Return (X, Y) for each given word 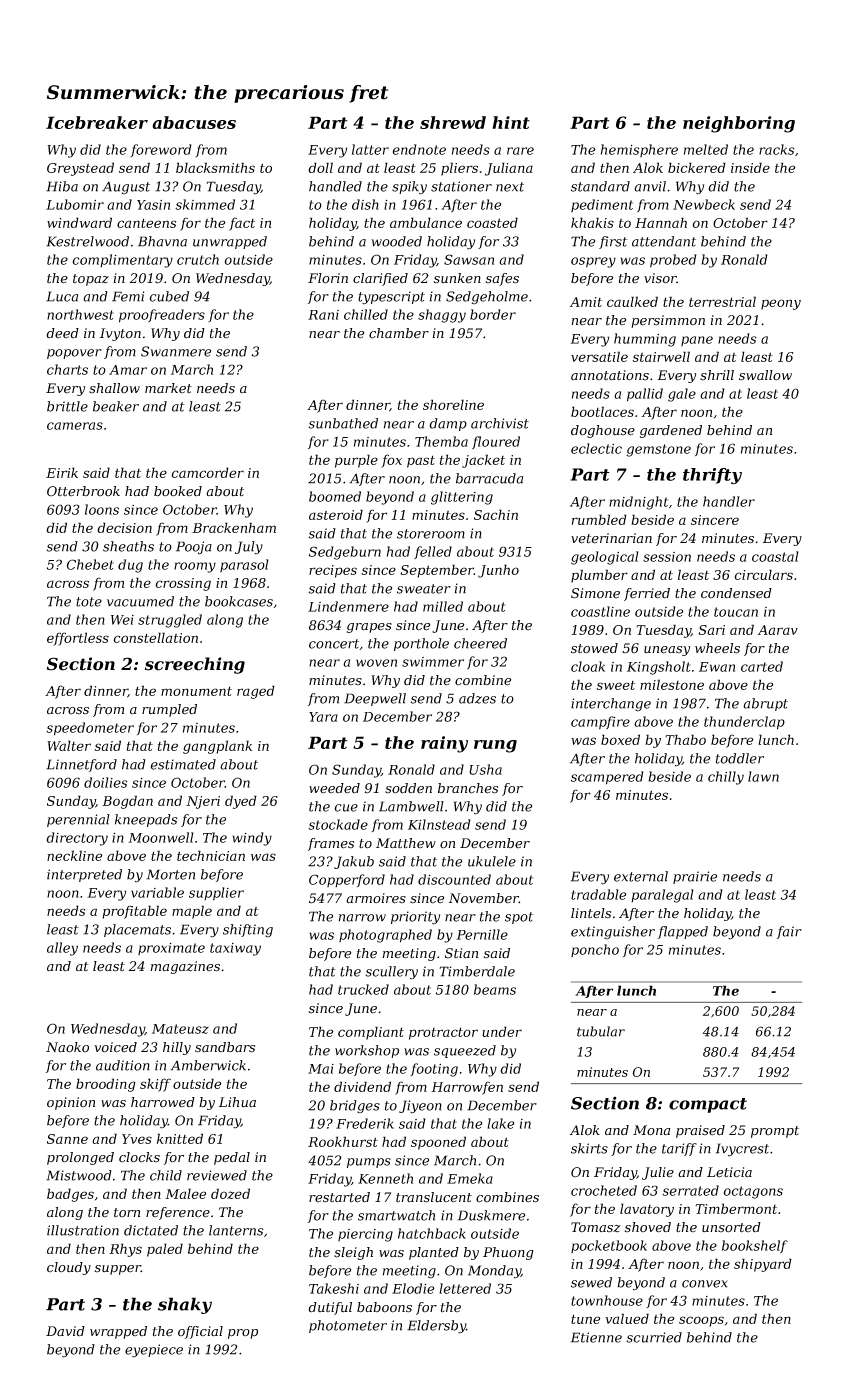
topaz (91, 280)
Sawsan (469, 259)
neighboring (739, 124)
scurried (654, 1337)
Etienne (596, 1337)
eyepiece (154, 1351)
